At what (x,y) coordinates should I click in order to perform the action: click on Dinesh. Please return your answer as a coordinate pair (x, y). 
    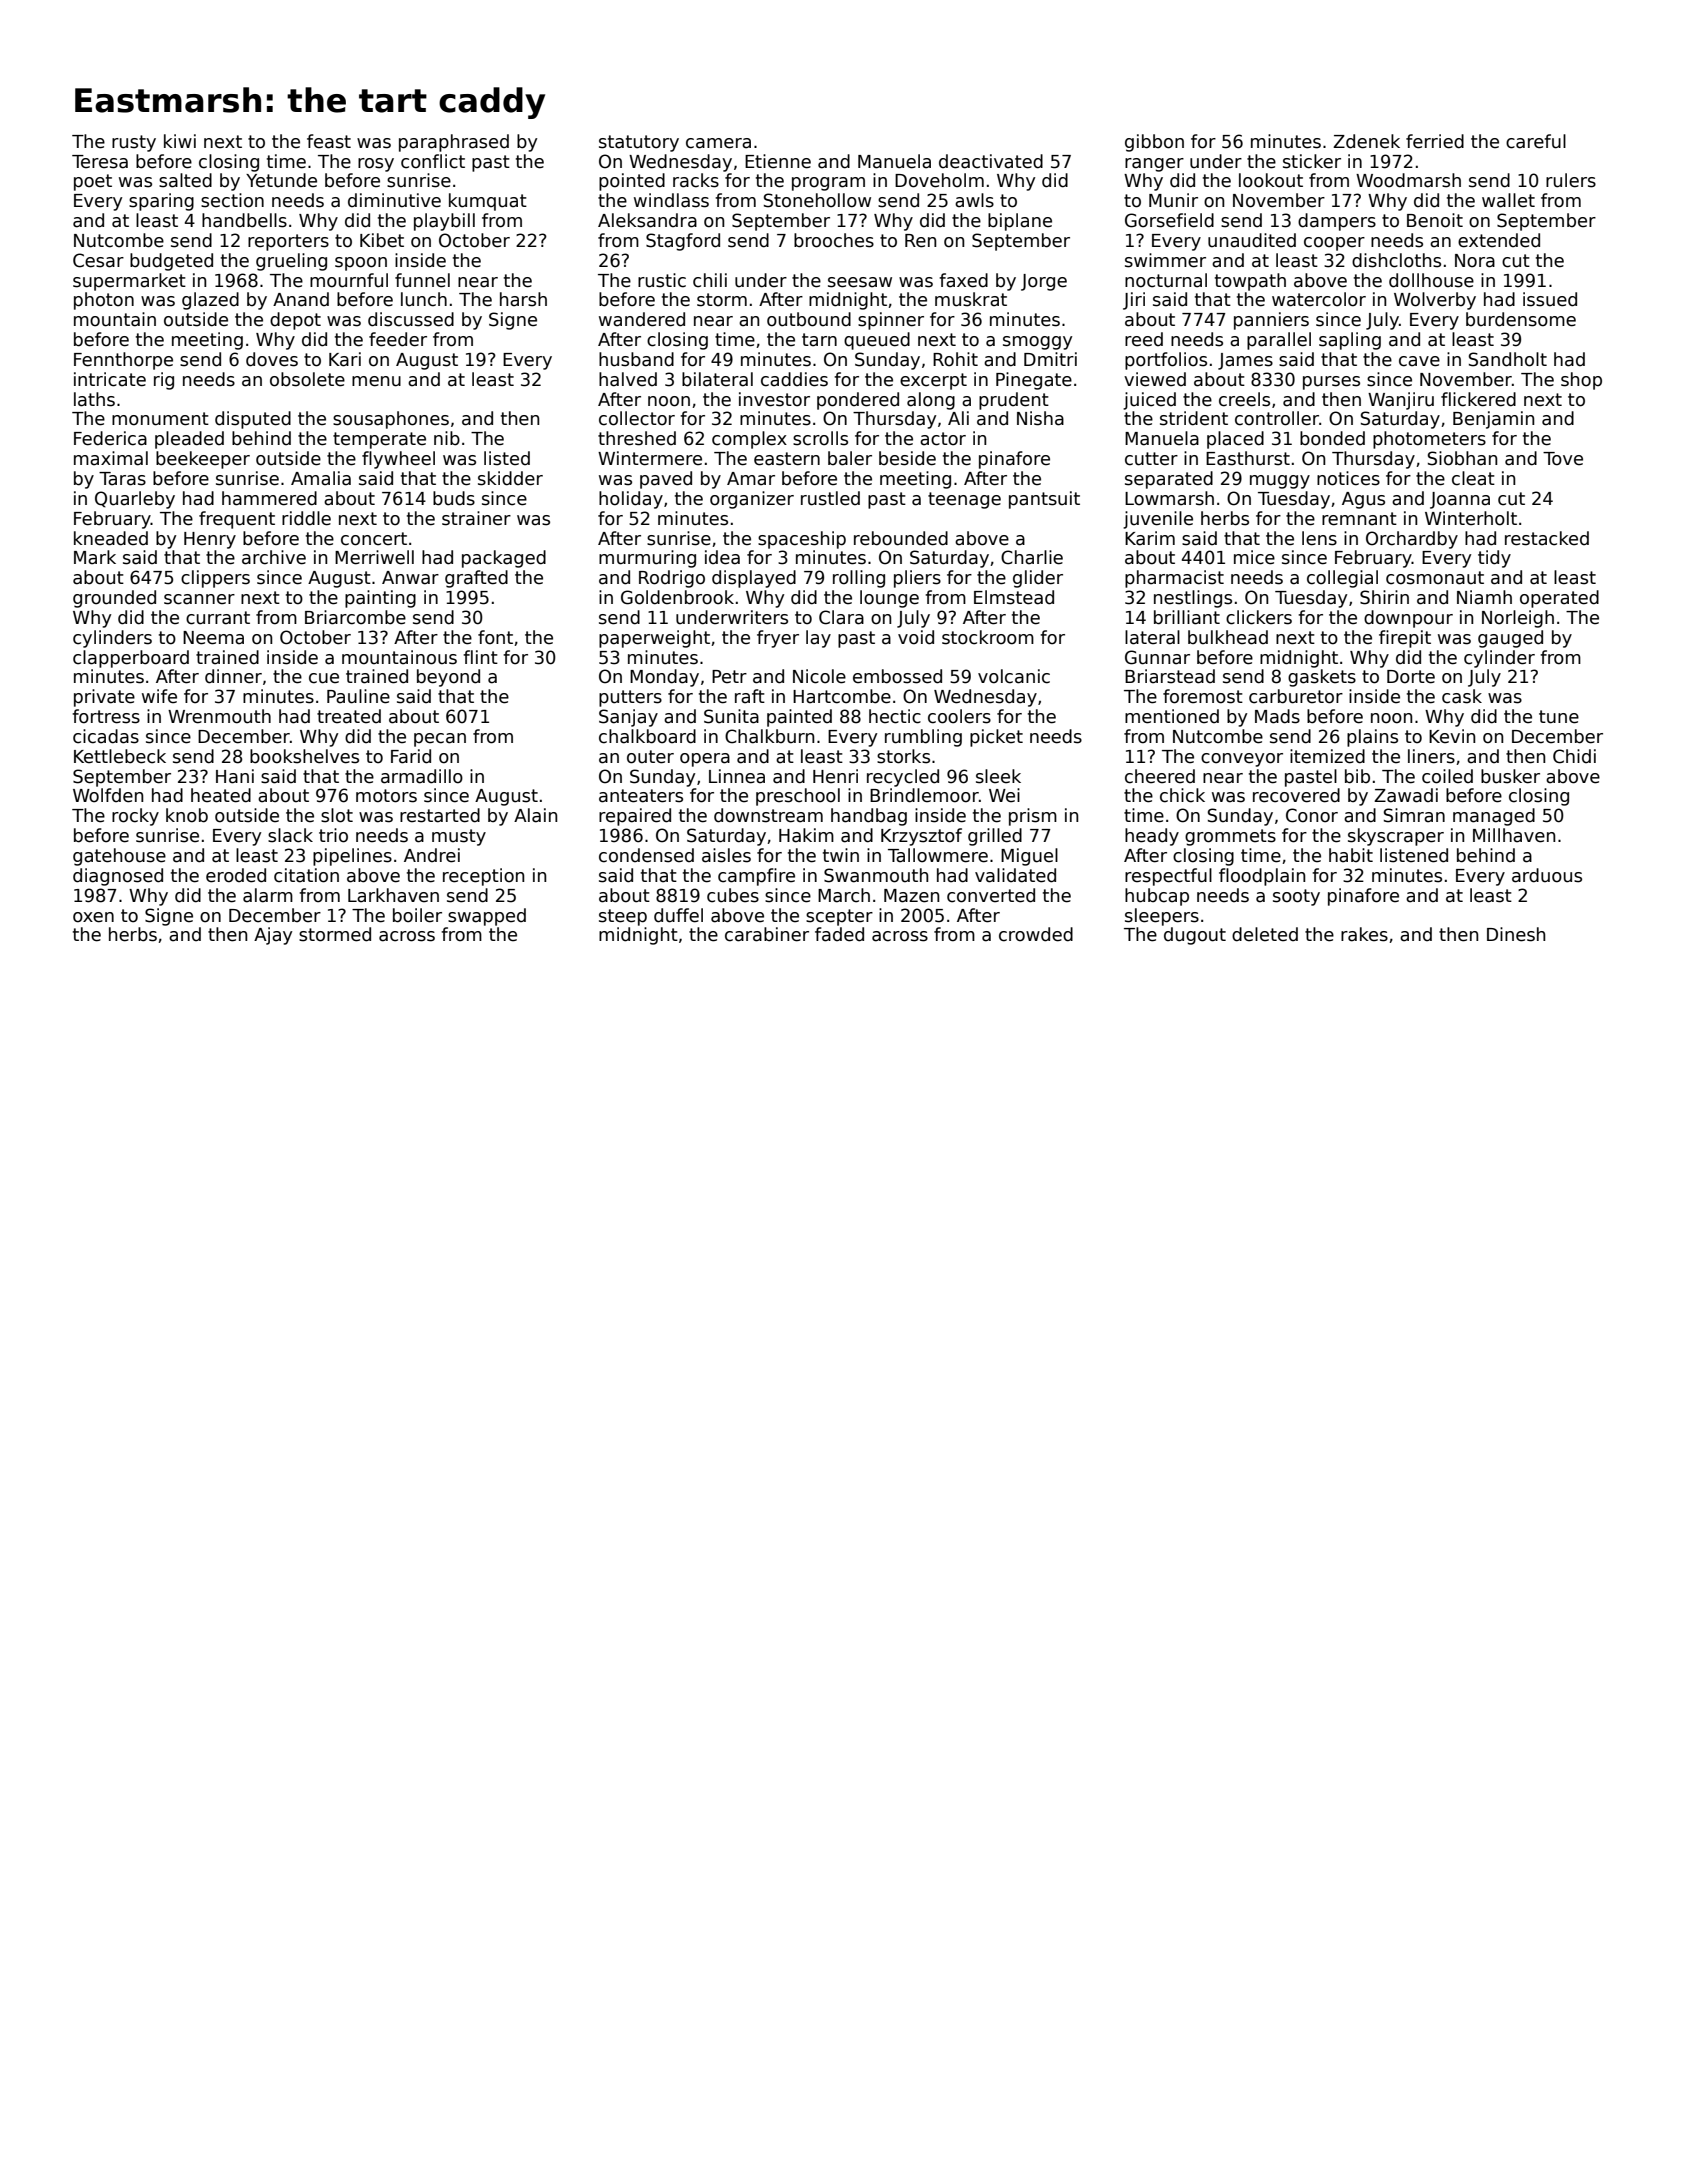
    Looking at the image, I should click on (1516, 934).
